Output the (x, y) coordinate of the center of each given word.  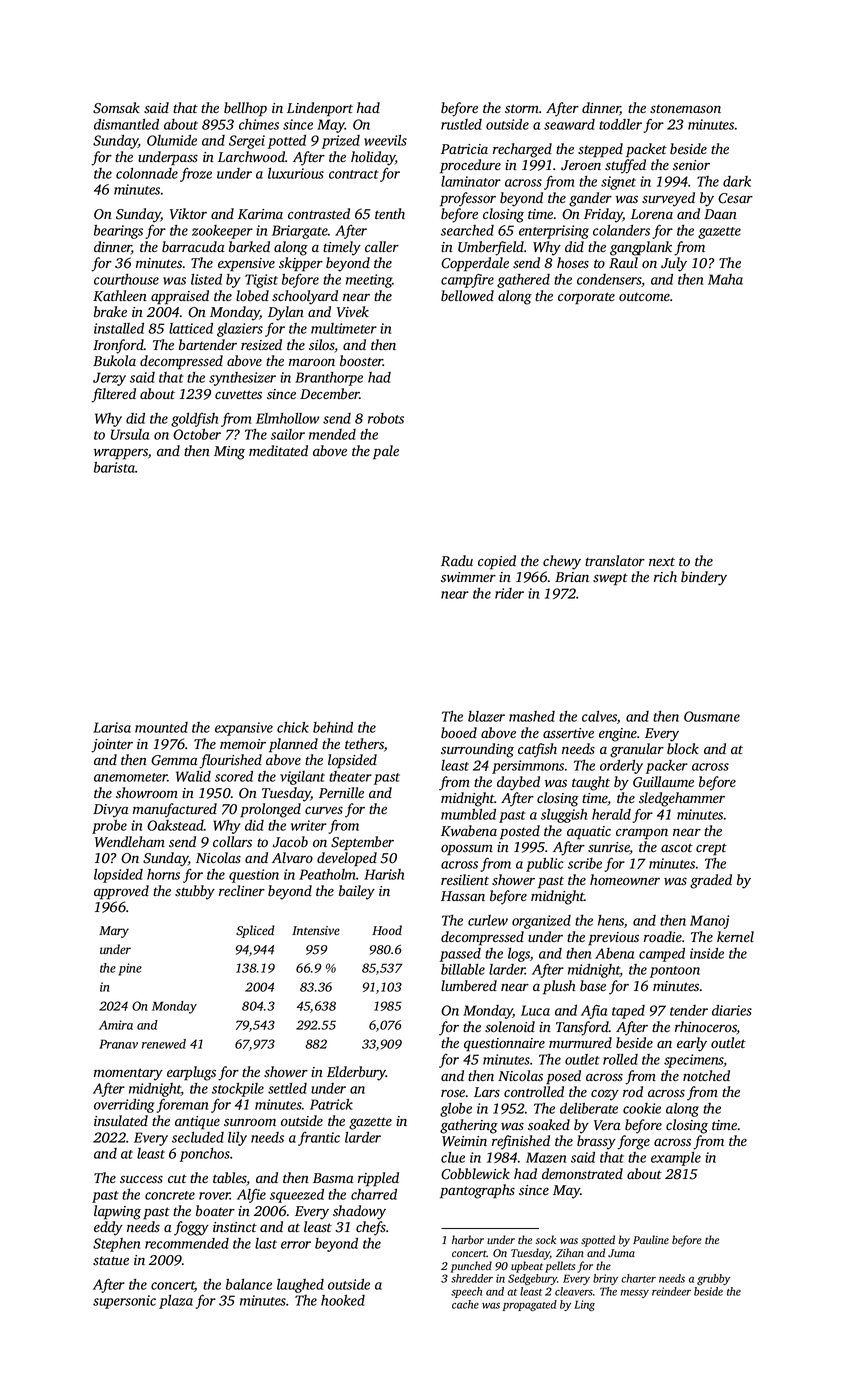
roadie (663, 936)
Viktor (188, 214)
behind (333, 727)
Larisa (112, 727)
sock (546, 1239)
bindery (704, 578)
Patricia (464, 149)
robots (386, 418)
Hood (387, 930)
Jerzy (109, 379)
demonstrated (582, 1174)
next (662, 561)
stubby (195, 892)
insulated (121, 1120)
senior (691, 165)
